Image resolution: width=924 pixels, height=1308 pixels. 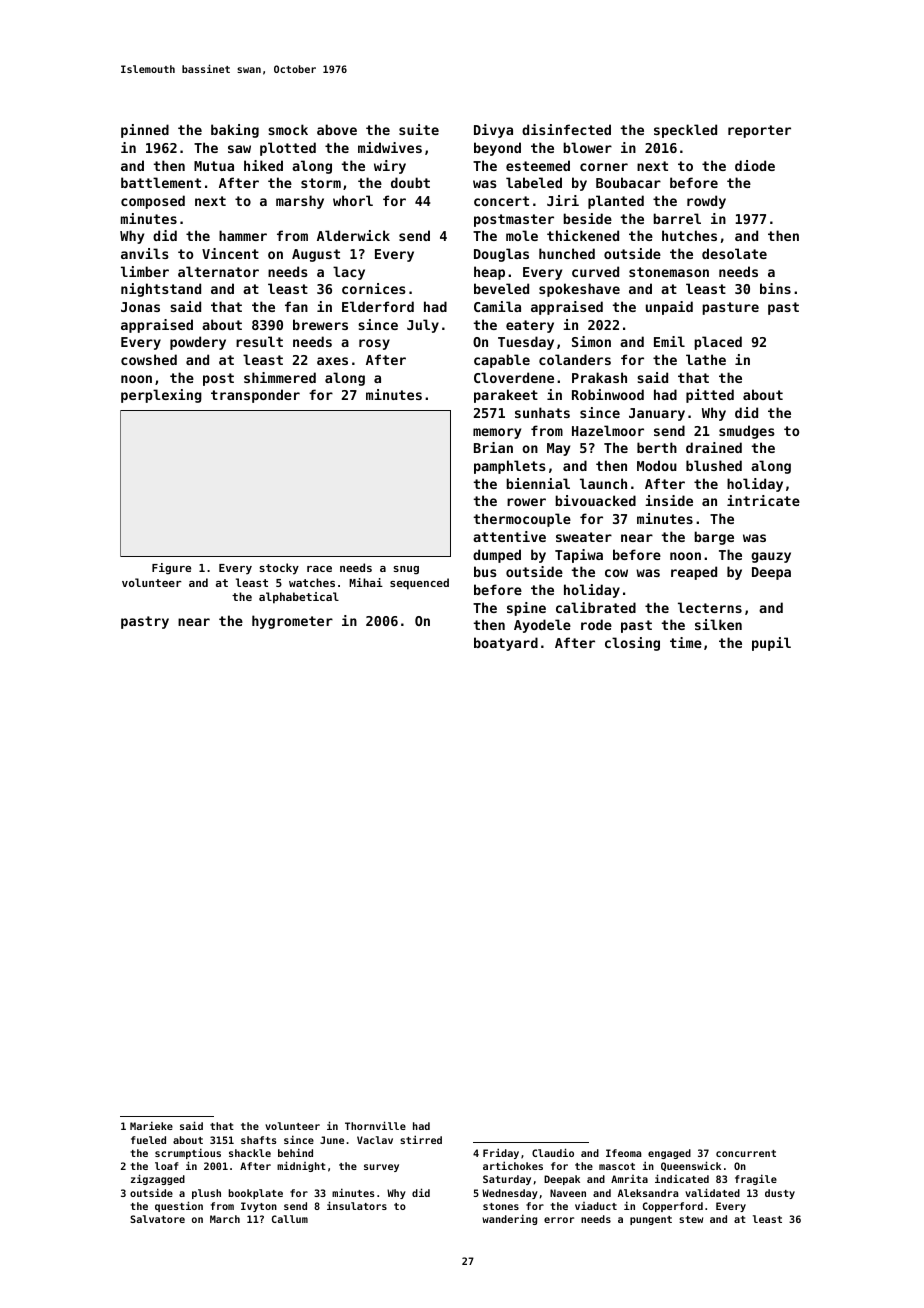 What do you see at coordinates (759, 131) in the screenshot?
I see `reporter` at bounding box center [759, 131].
